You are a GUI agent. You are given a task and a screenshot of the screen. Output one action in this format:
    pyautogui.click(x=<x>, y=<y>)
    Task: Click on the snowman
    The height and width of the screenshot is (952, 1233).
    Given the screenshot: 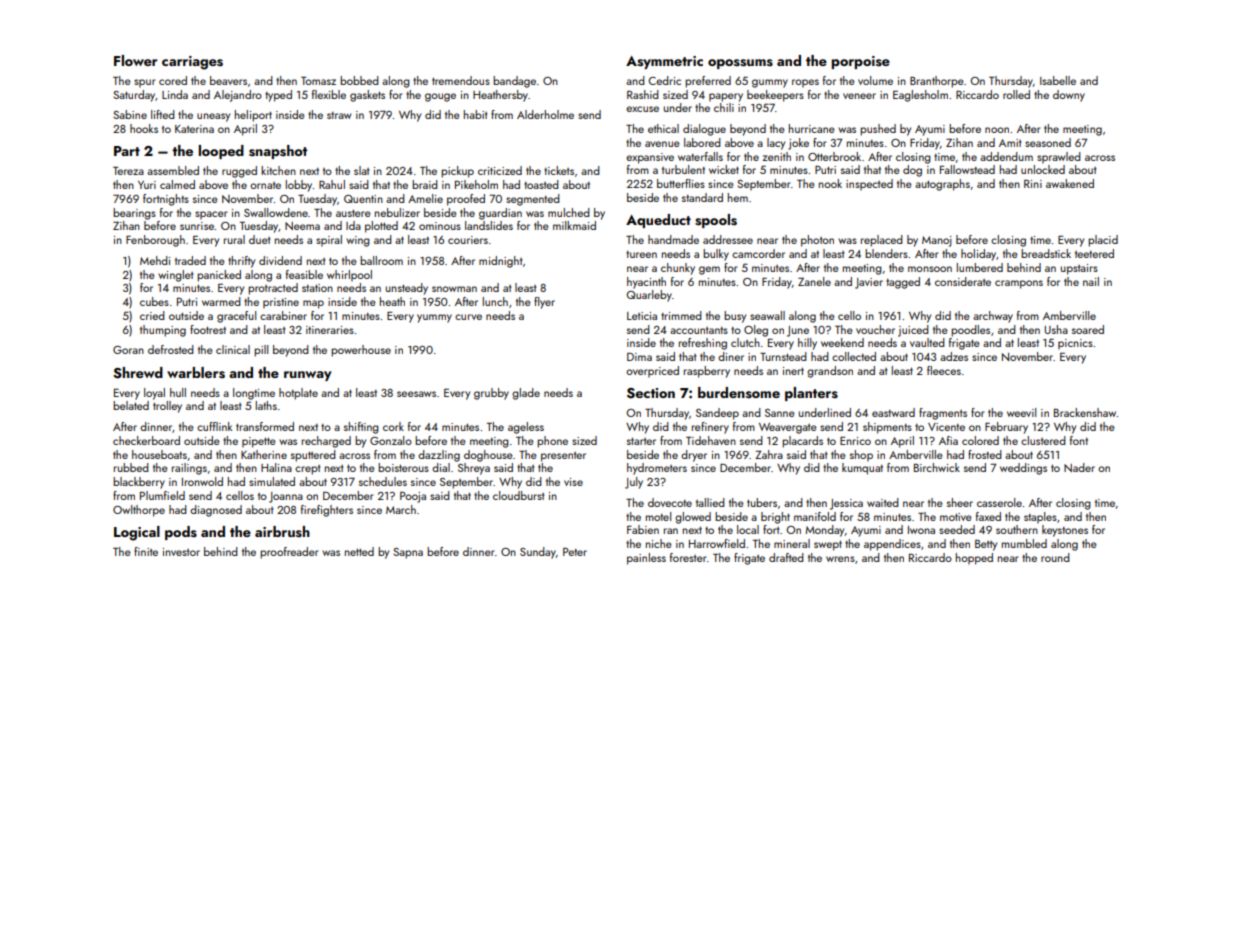 What is the action you would take?
    pyautogui.click(x=454, y=289)
